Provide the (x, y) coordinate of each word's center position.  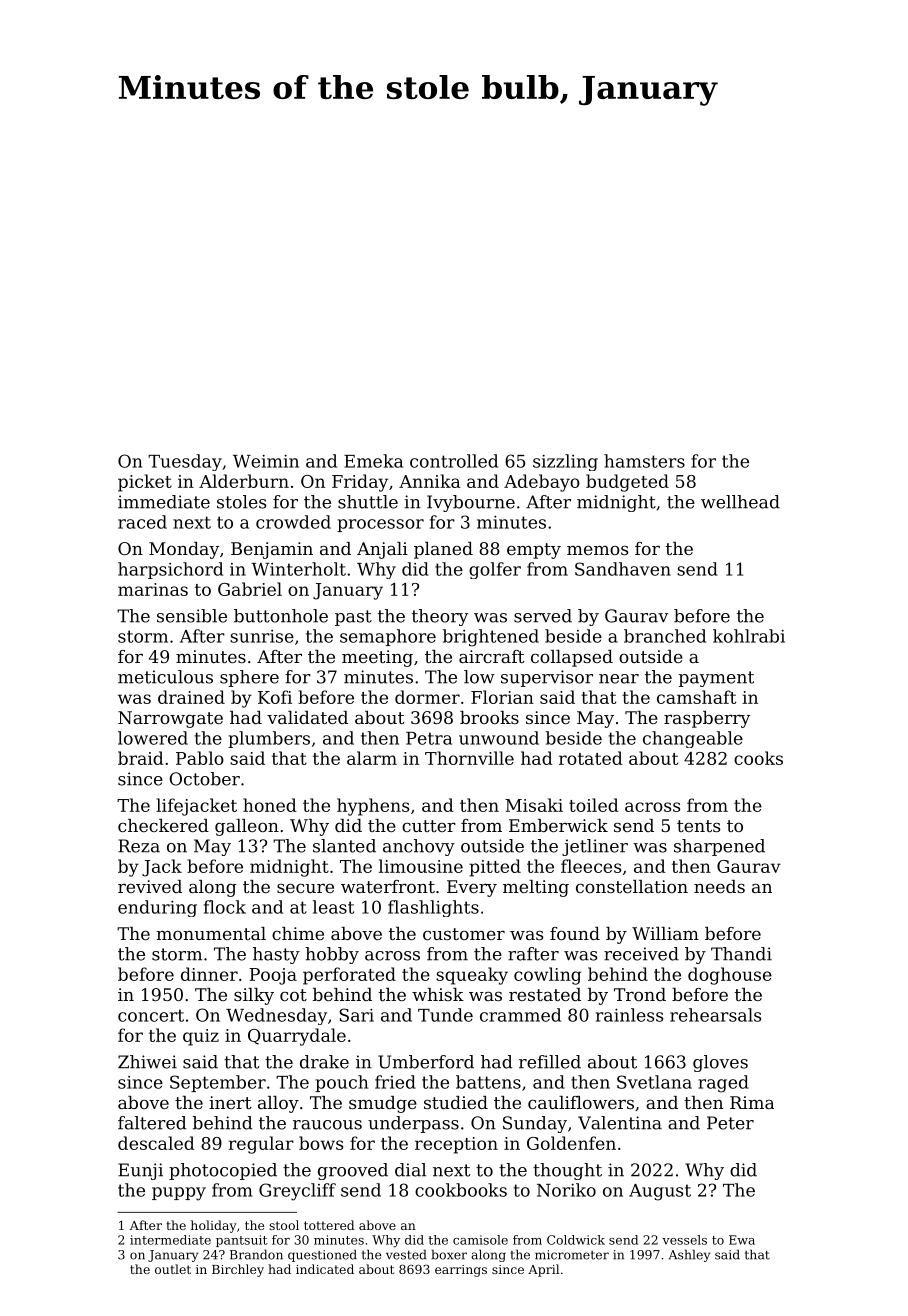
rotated (591, 758)
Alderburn (244, 481)
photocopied (223, 1171)
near (619, 679)
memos (597, 550)
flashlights (433, 908)
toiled (594, 805)
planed (443, 550)
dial (410, 1170)
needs (719, 886)
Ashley (689, 1255)
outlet (173, 1269)
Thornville (469, 758)
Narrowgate (170, 719)
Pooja (273, 976)
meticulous (165, 677)
